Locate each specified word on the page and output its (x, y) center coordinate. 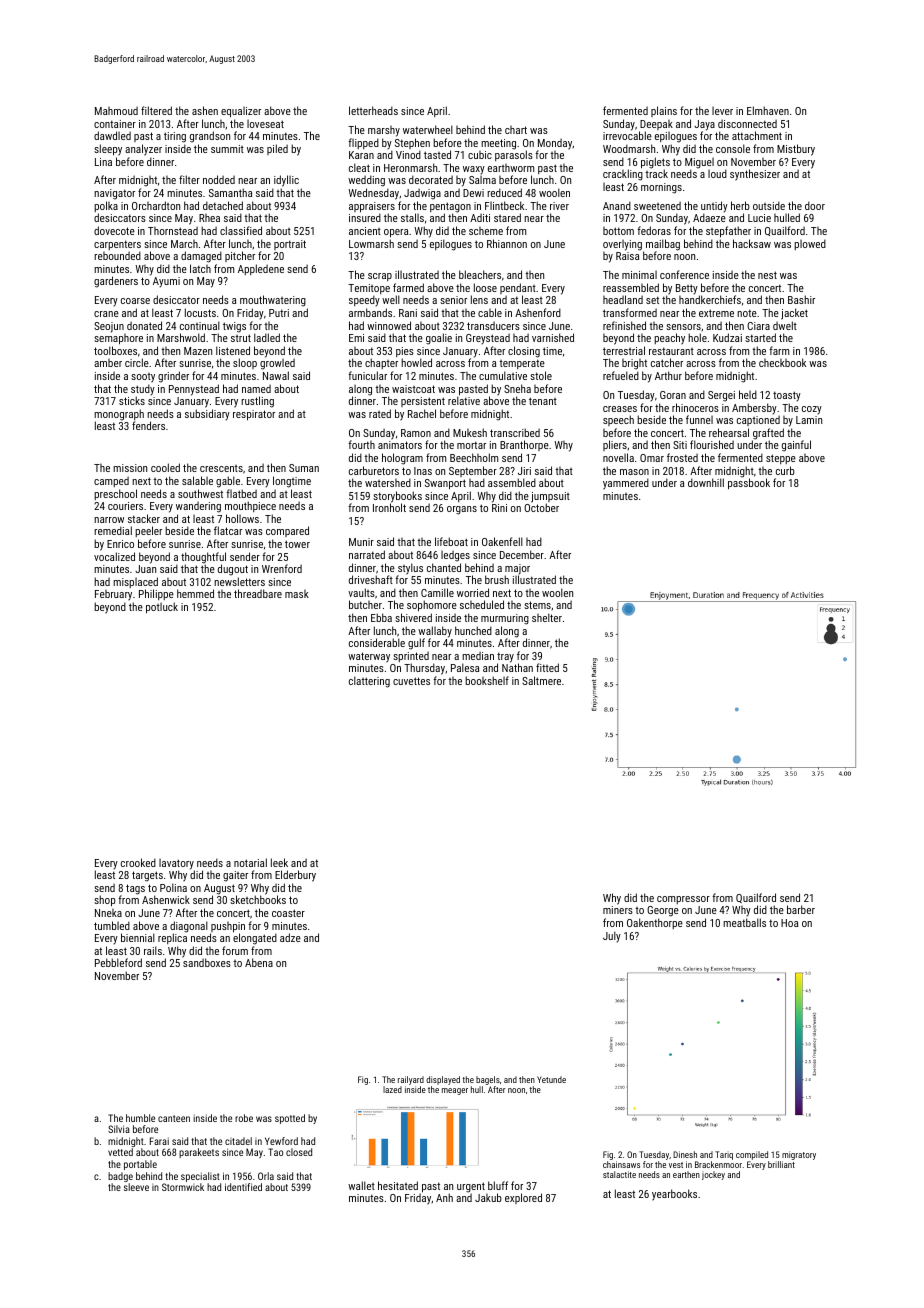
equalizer (241, 112)
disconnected (747, 123)
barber (801, 909)
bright (634, 364)
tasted (437, 154)
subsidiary (207, 415)
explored (523, 1198)
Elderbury (295, 876)
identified (243, 1187)
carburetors (374, 470)
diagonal (189, 927)
